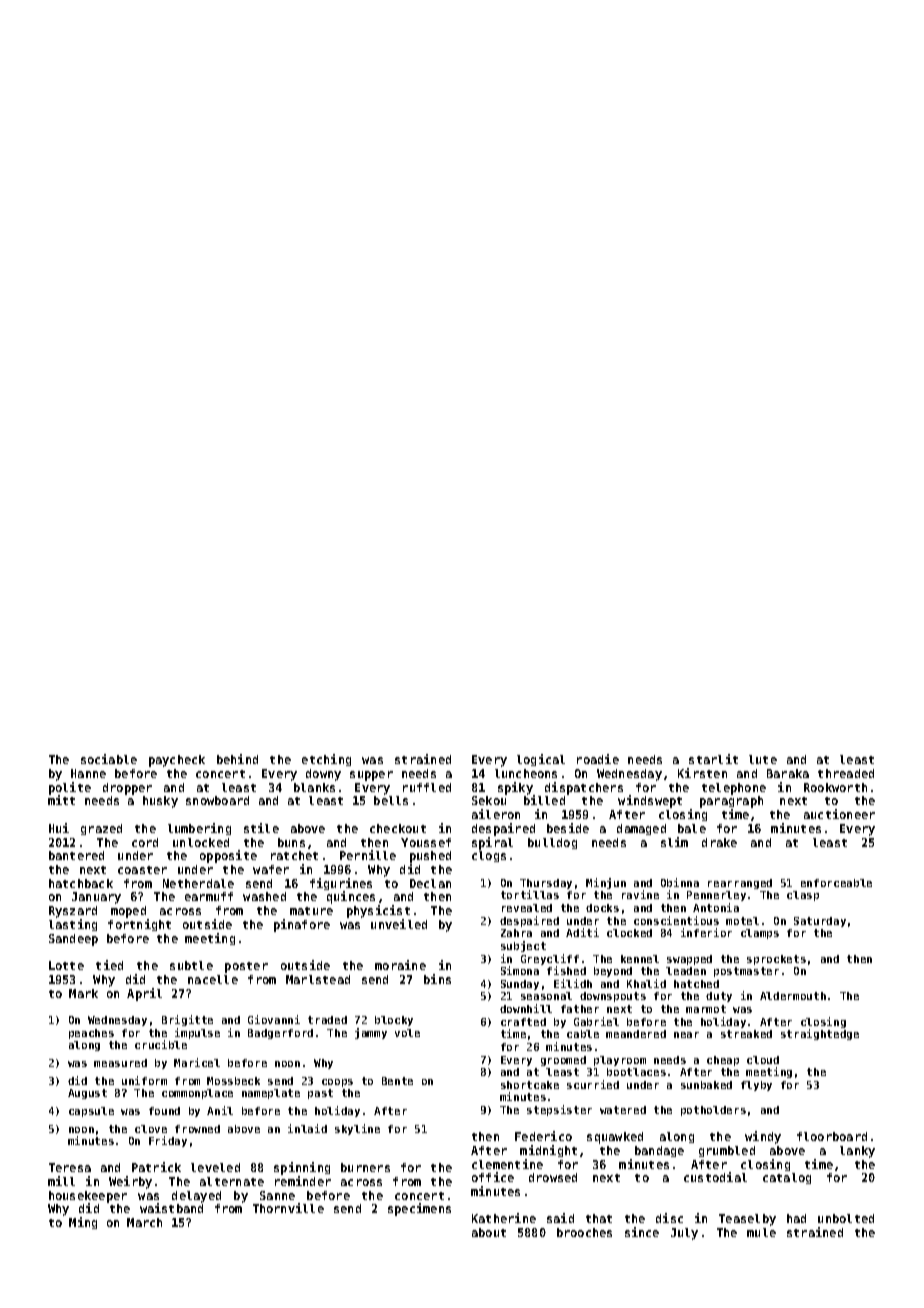 The height and width of the image is (1308, 924). What do you see at coordinates (520, 970) in the image?
I see `Simona` at bounding box center [520, 970].
